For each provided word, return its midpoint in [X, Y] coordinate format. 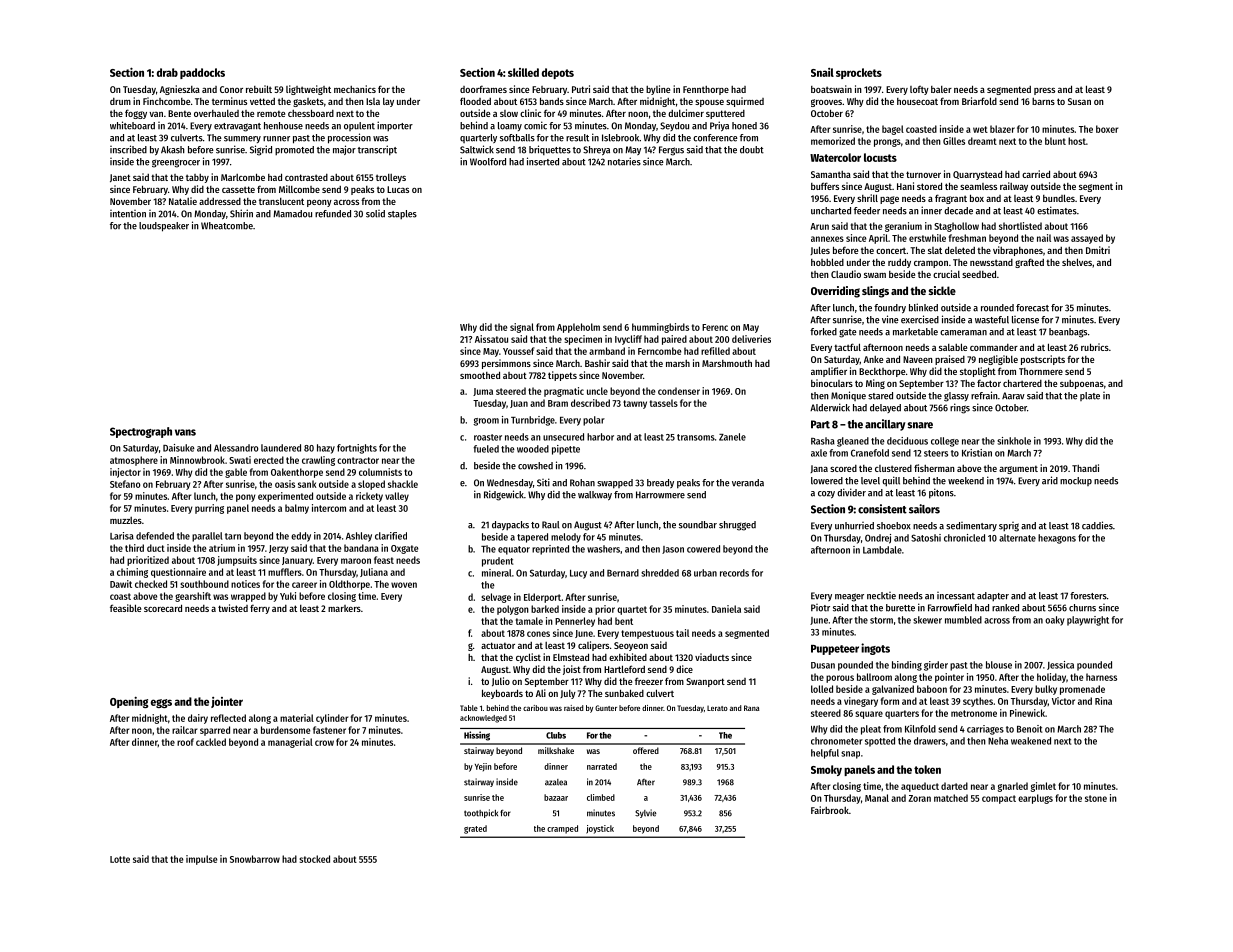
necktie [881, 596]
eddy [301, 537]
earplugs [1035, 799]
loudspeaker [164, 227]
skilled [523, 72]
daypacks [510, 526]
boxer [1107, 129]
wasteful [992, 320]
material [297, 718]
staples [402, 214]
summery [242, 139]
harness [1101, 677]
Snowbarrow [255, 859]
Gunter [606, 708]
